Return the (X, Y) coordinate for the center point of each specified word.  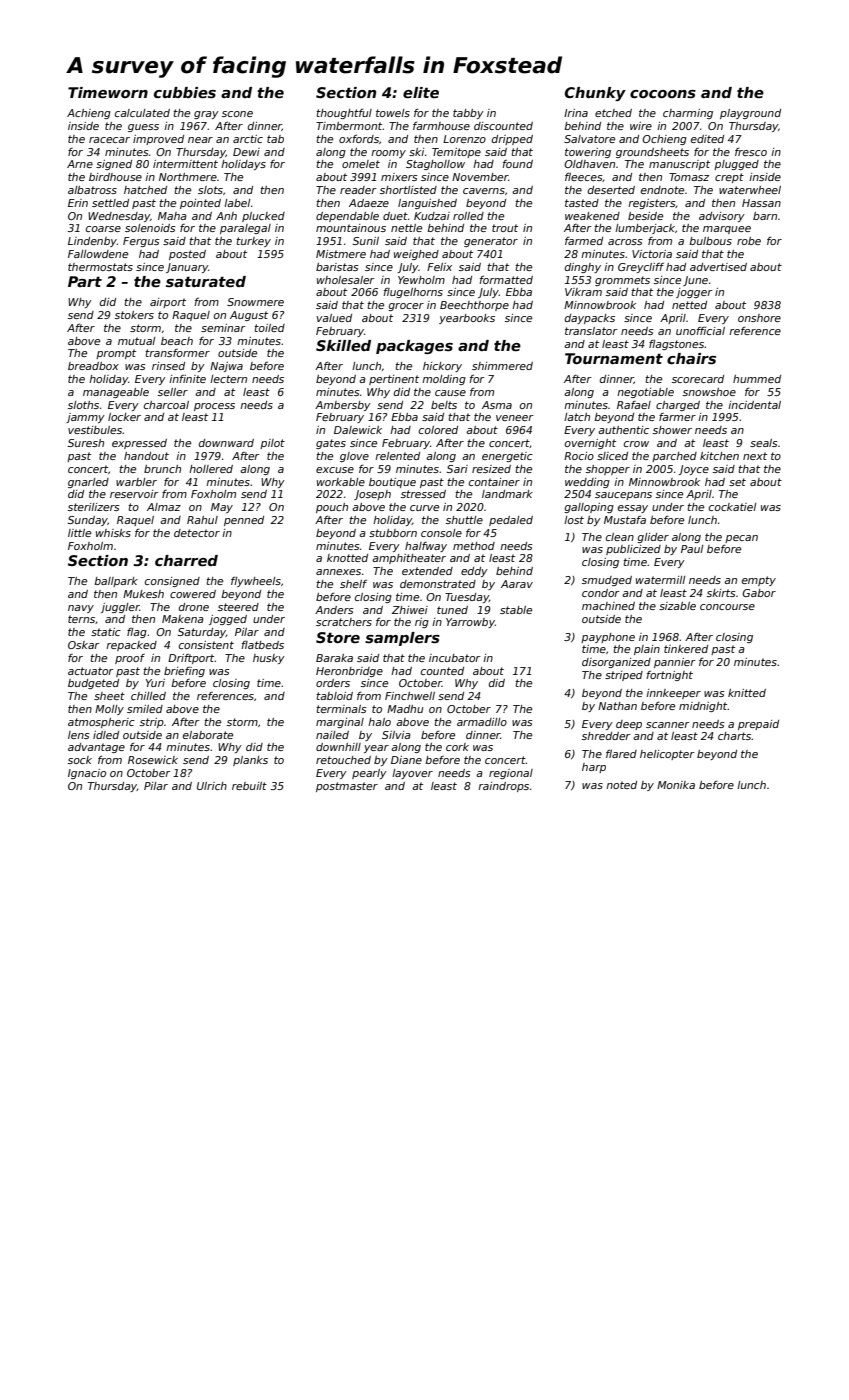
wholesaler (346, 280)
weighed (416, 255)
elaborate (208, 735)
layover (412, 774)
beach (177, 341)
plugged (736, 165)
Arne (80, 164)
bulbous (710, 241)
